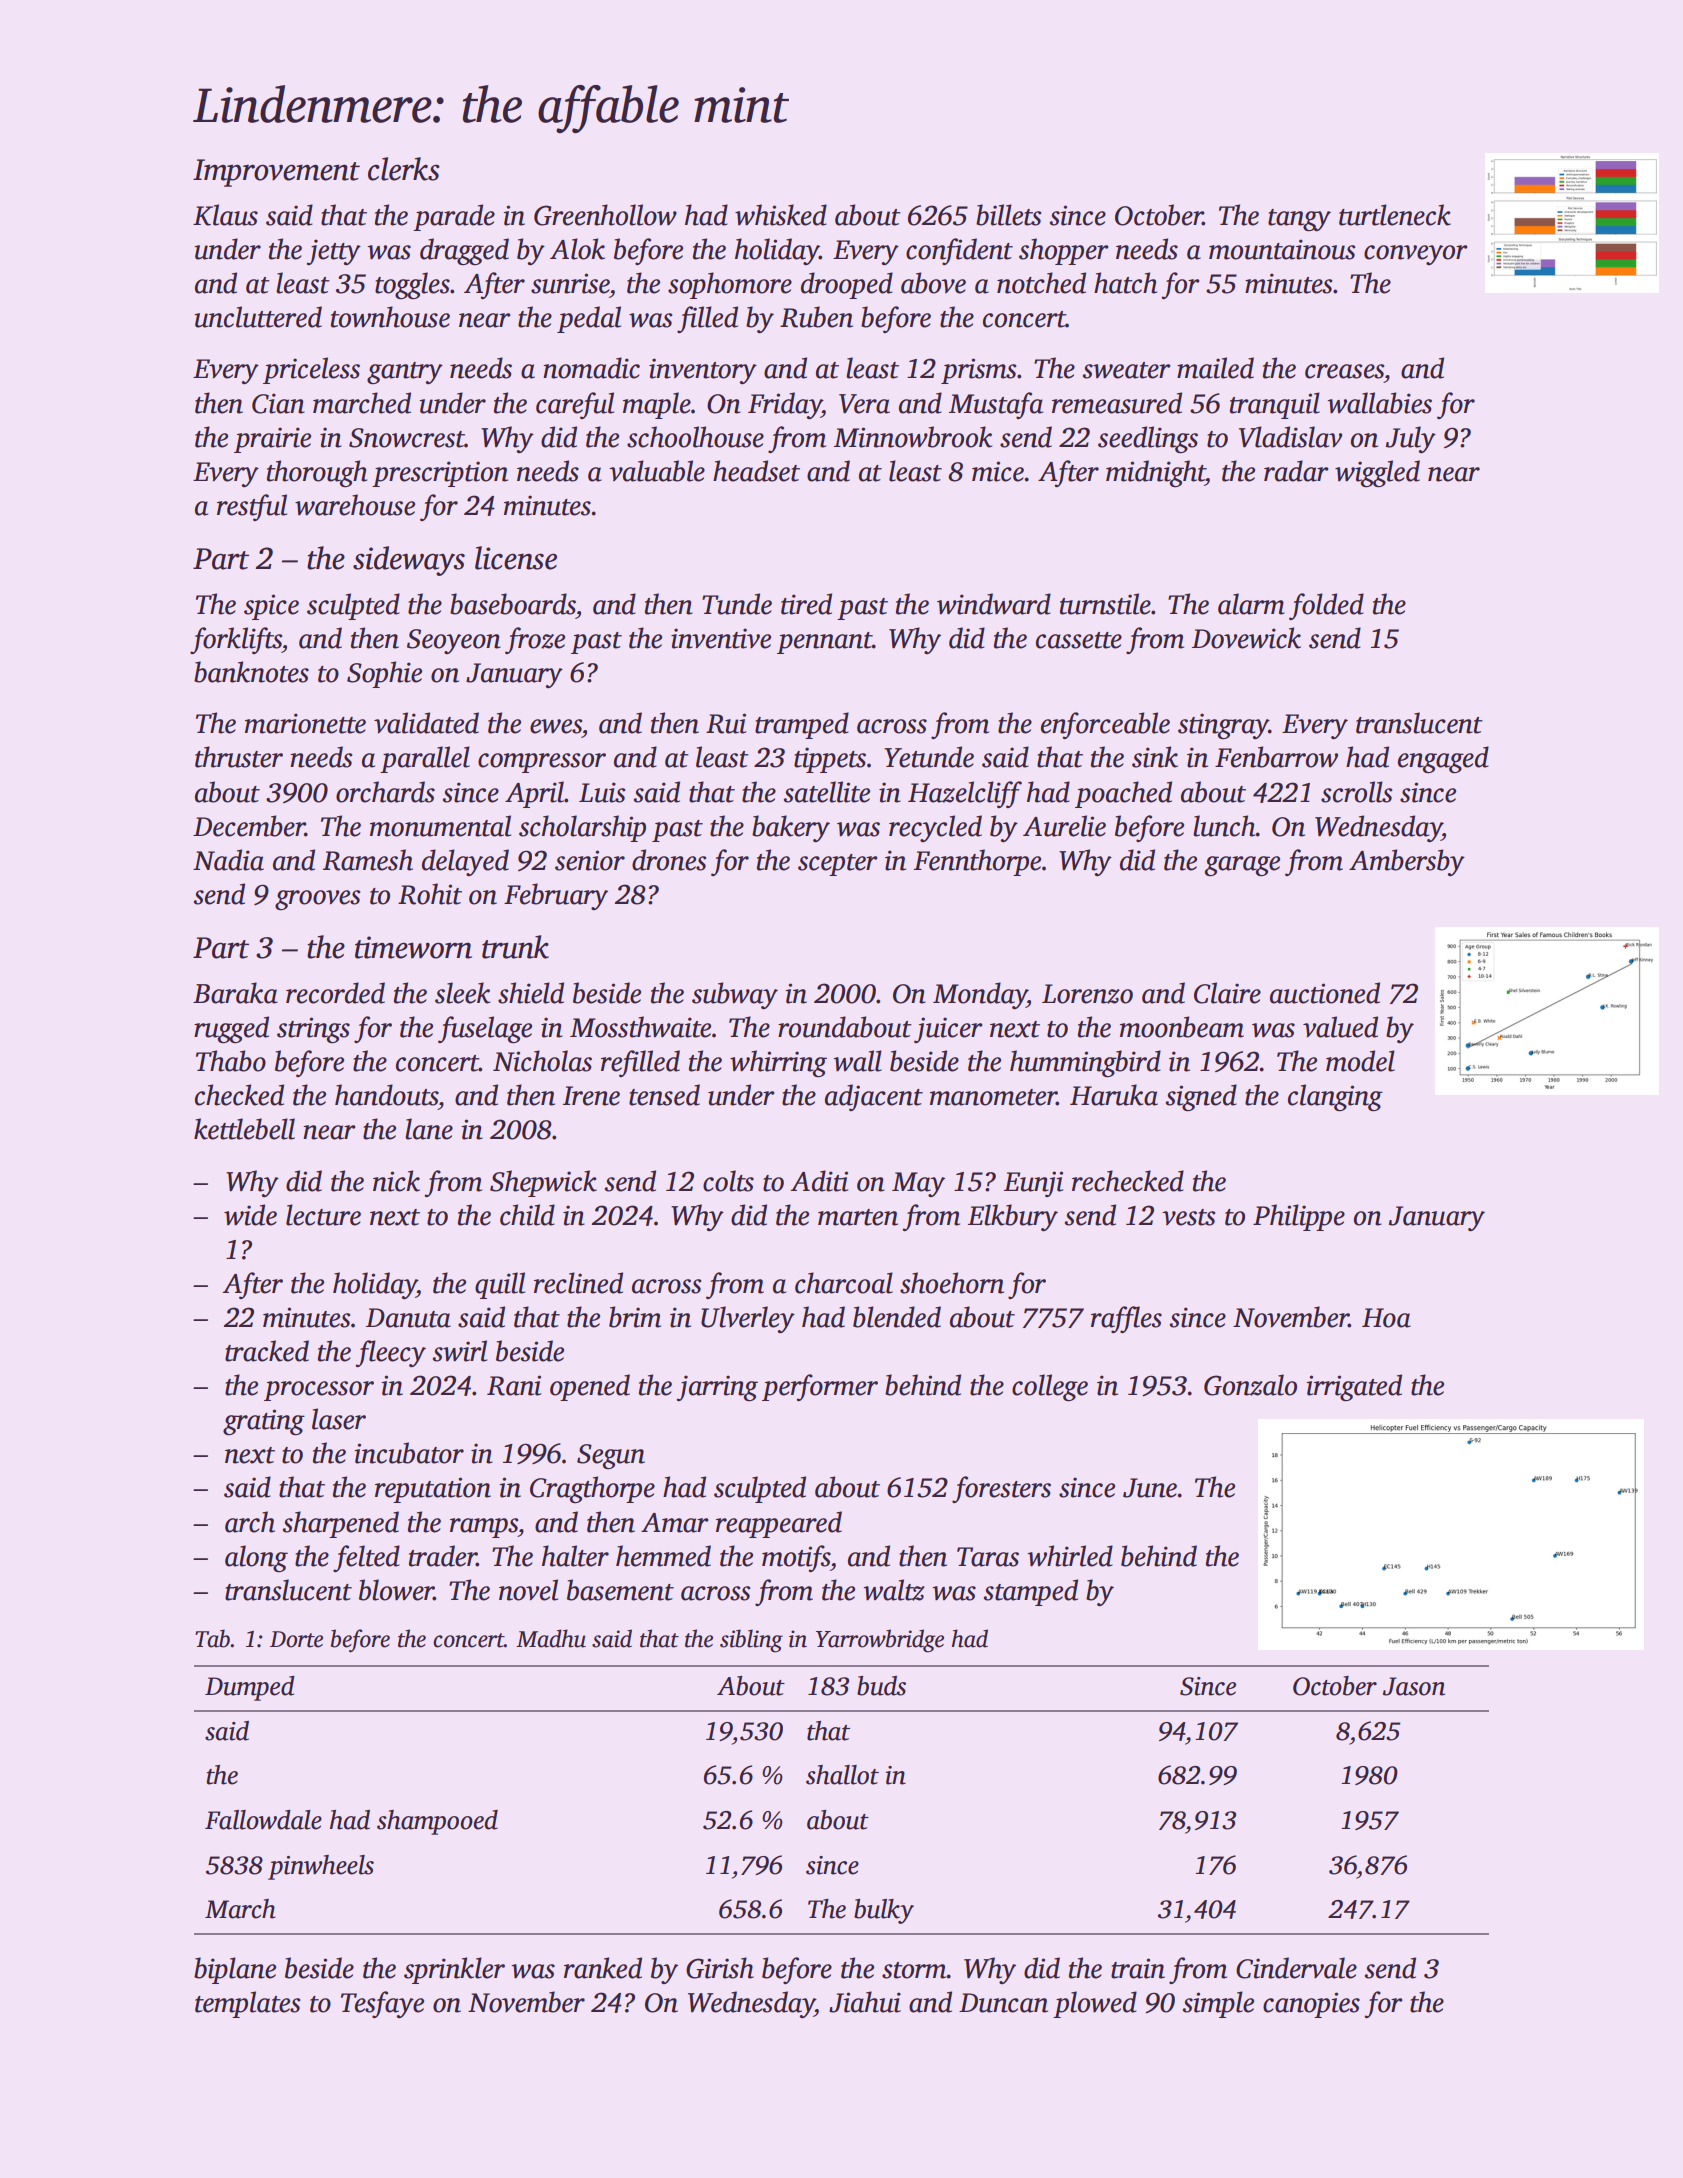 Image resolution: width=1683 pixels, height=2178 pixels. Describe the element at coordinates (1155, 757) in the screenshot. I see `sink` at that location.
